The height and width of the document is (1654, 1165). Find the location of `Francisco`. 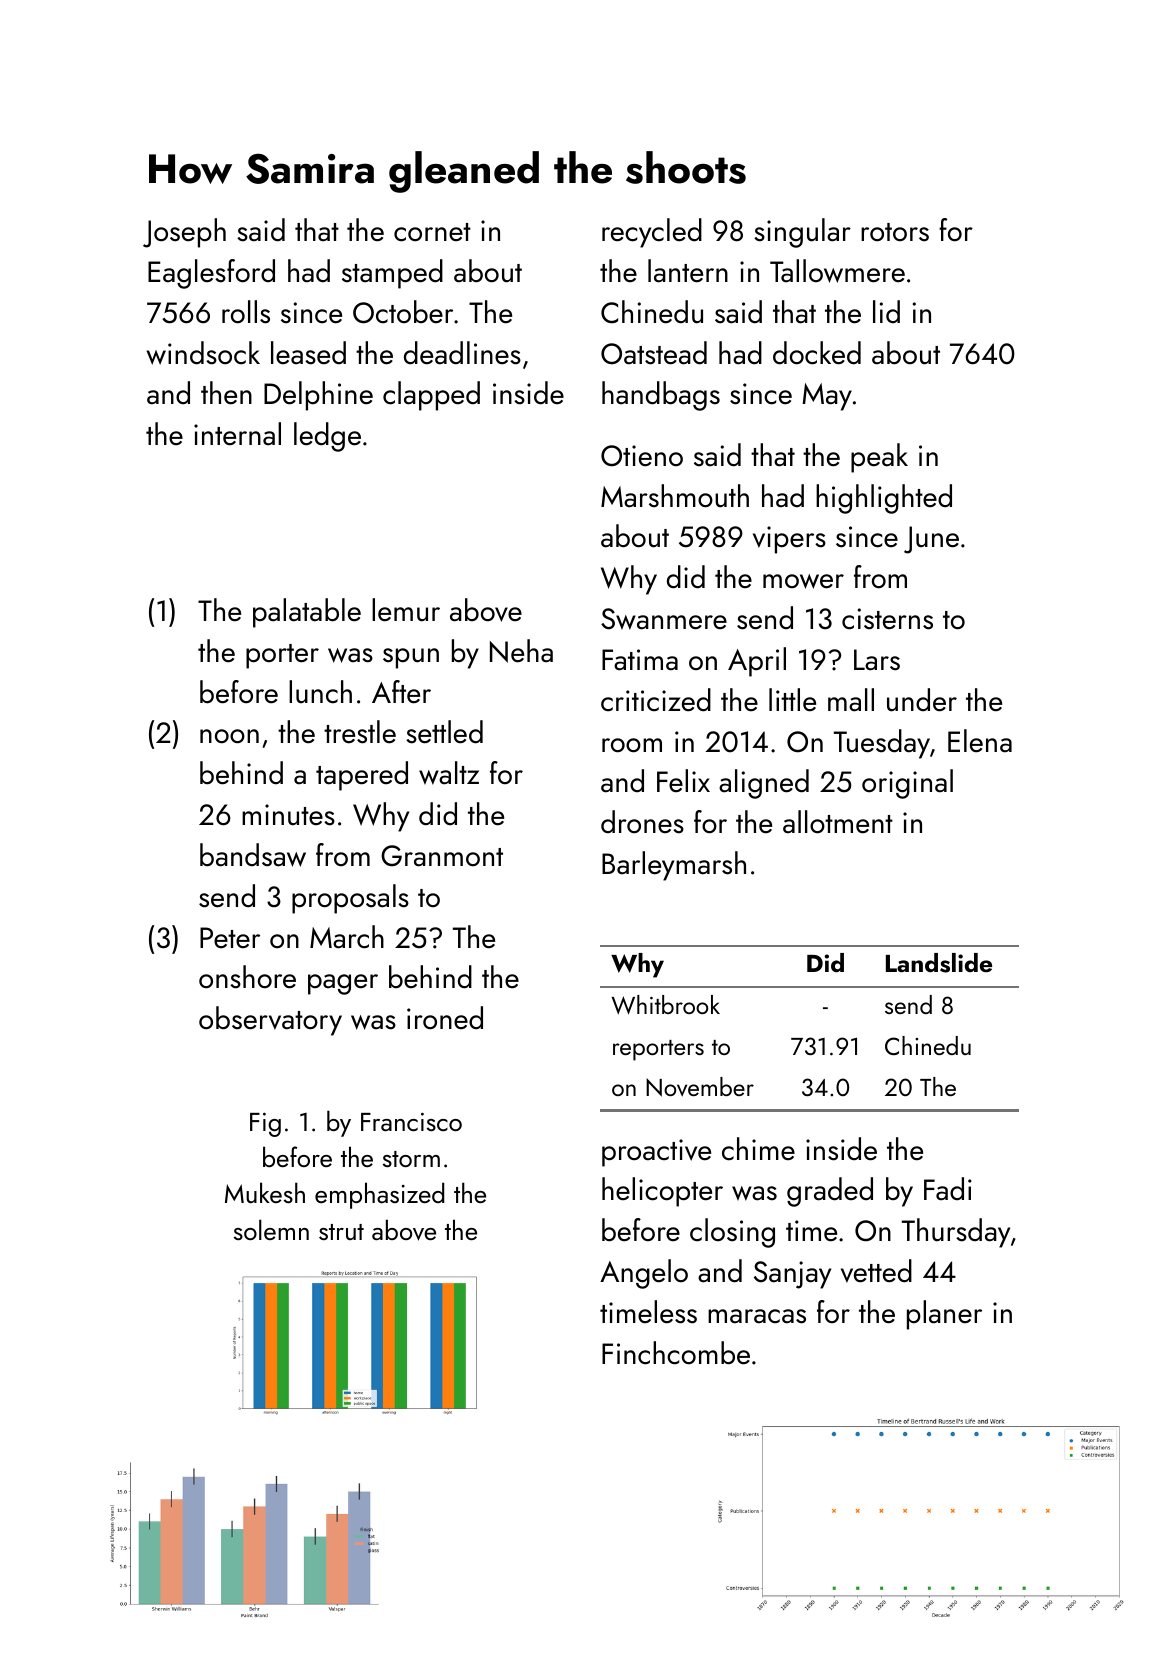

Francisco is located at coordinates (411, 1121).
